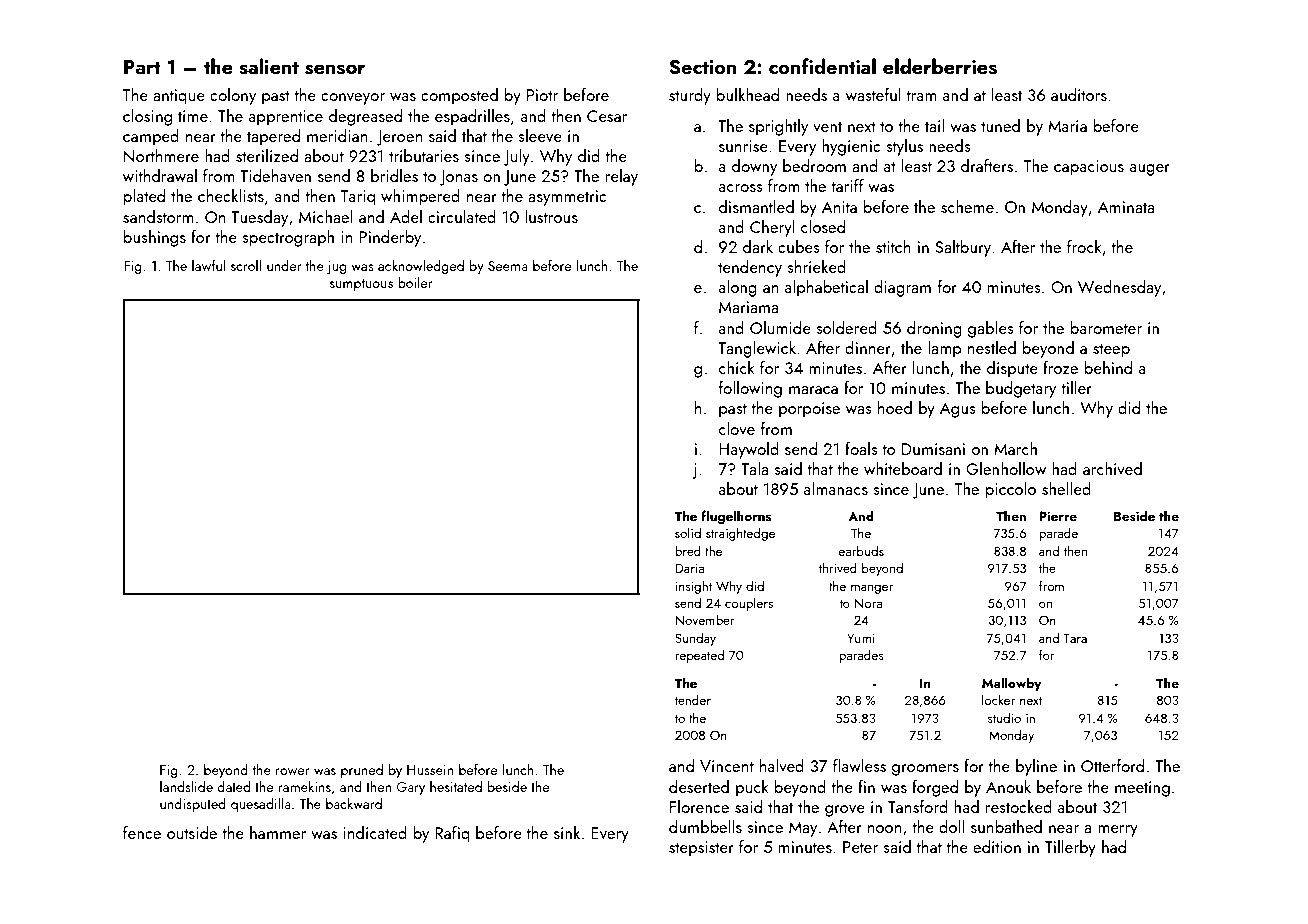  What do you see at coordinates (233, 96) in the screenshot?
I see `colony` at bounding box center [233, 96].
